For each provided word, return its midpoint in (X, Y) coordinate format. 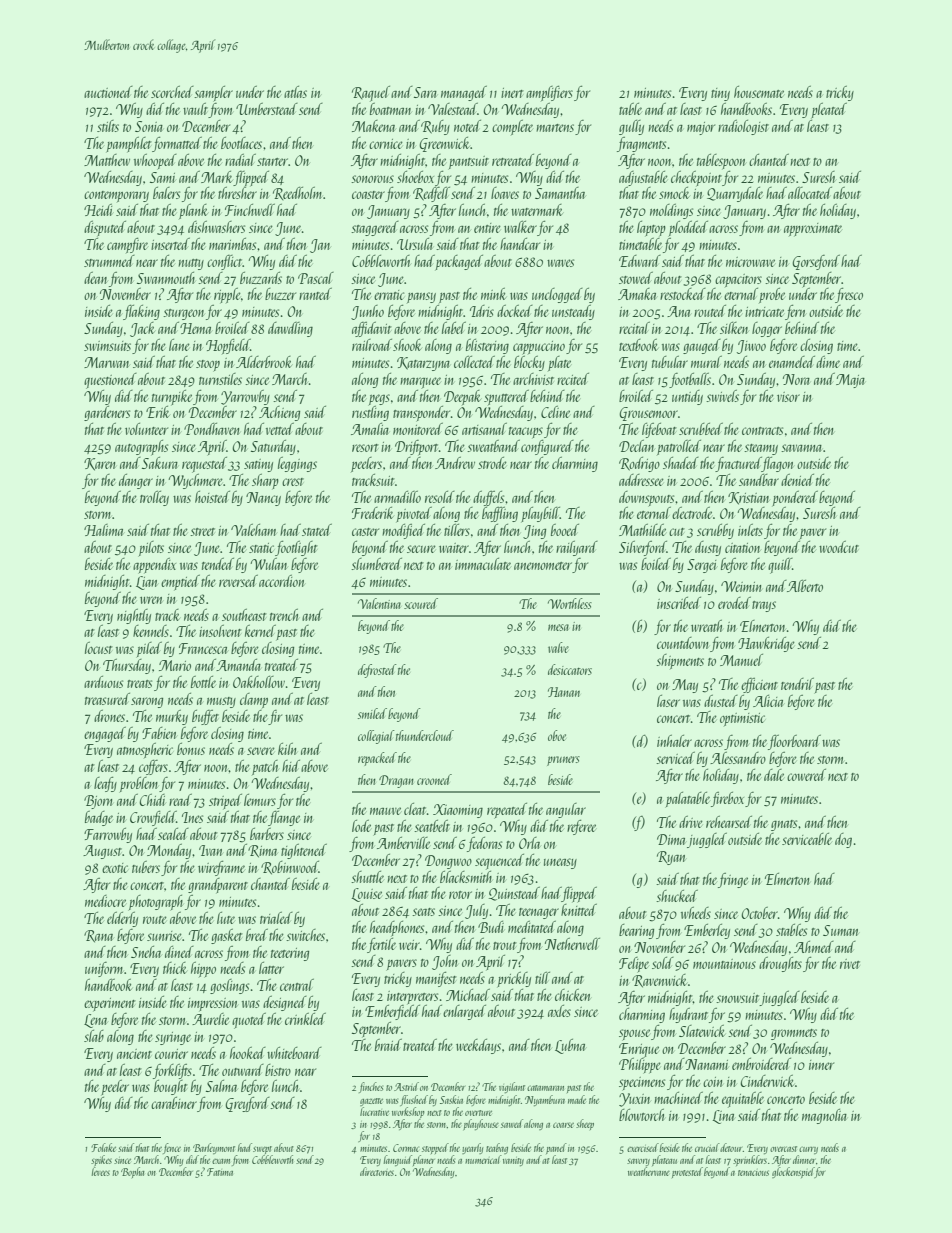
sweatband (493, 446)
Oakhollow (259, 682)
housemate (759, 92)
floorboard (794, 742)
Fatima (220, 1172)
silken (734, 328)
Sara (425, 92)
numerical (483, 1159)
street (202, 532)
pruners (563, 761)
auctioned (108, 92)
